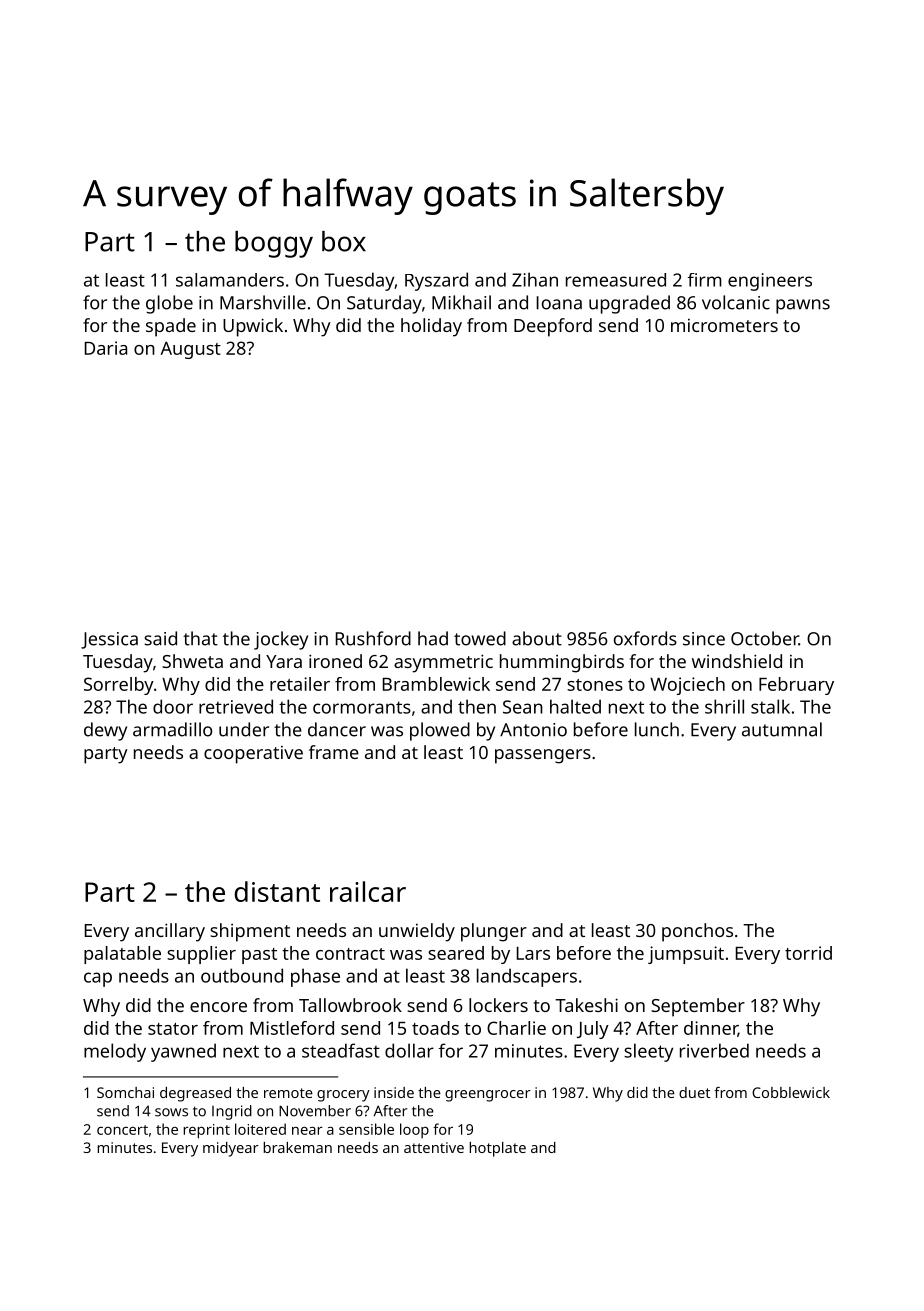 This screenshot has height=1311, width=924. I want to click on attentive, so click(434, 1147).
